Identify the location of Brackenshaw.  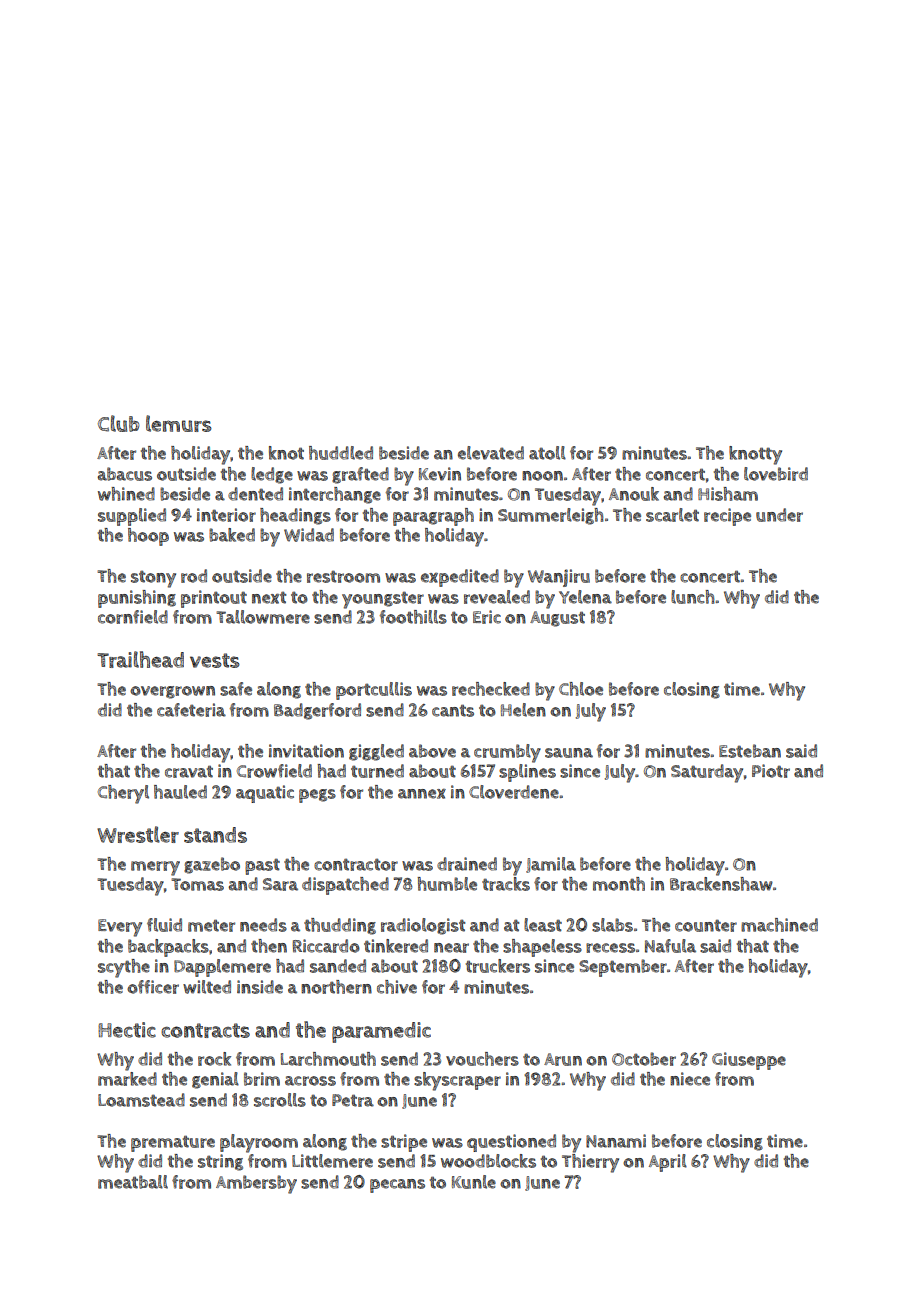
(721, 884).
